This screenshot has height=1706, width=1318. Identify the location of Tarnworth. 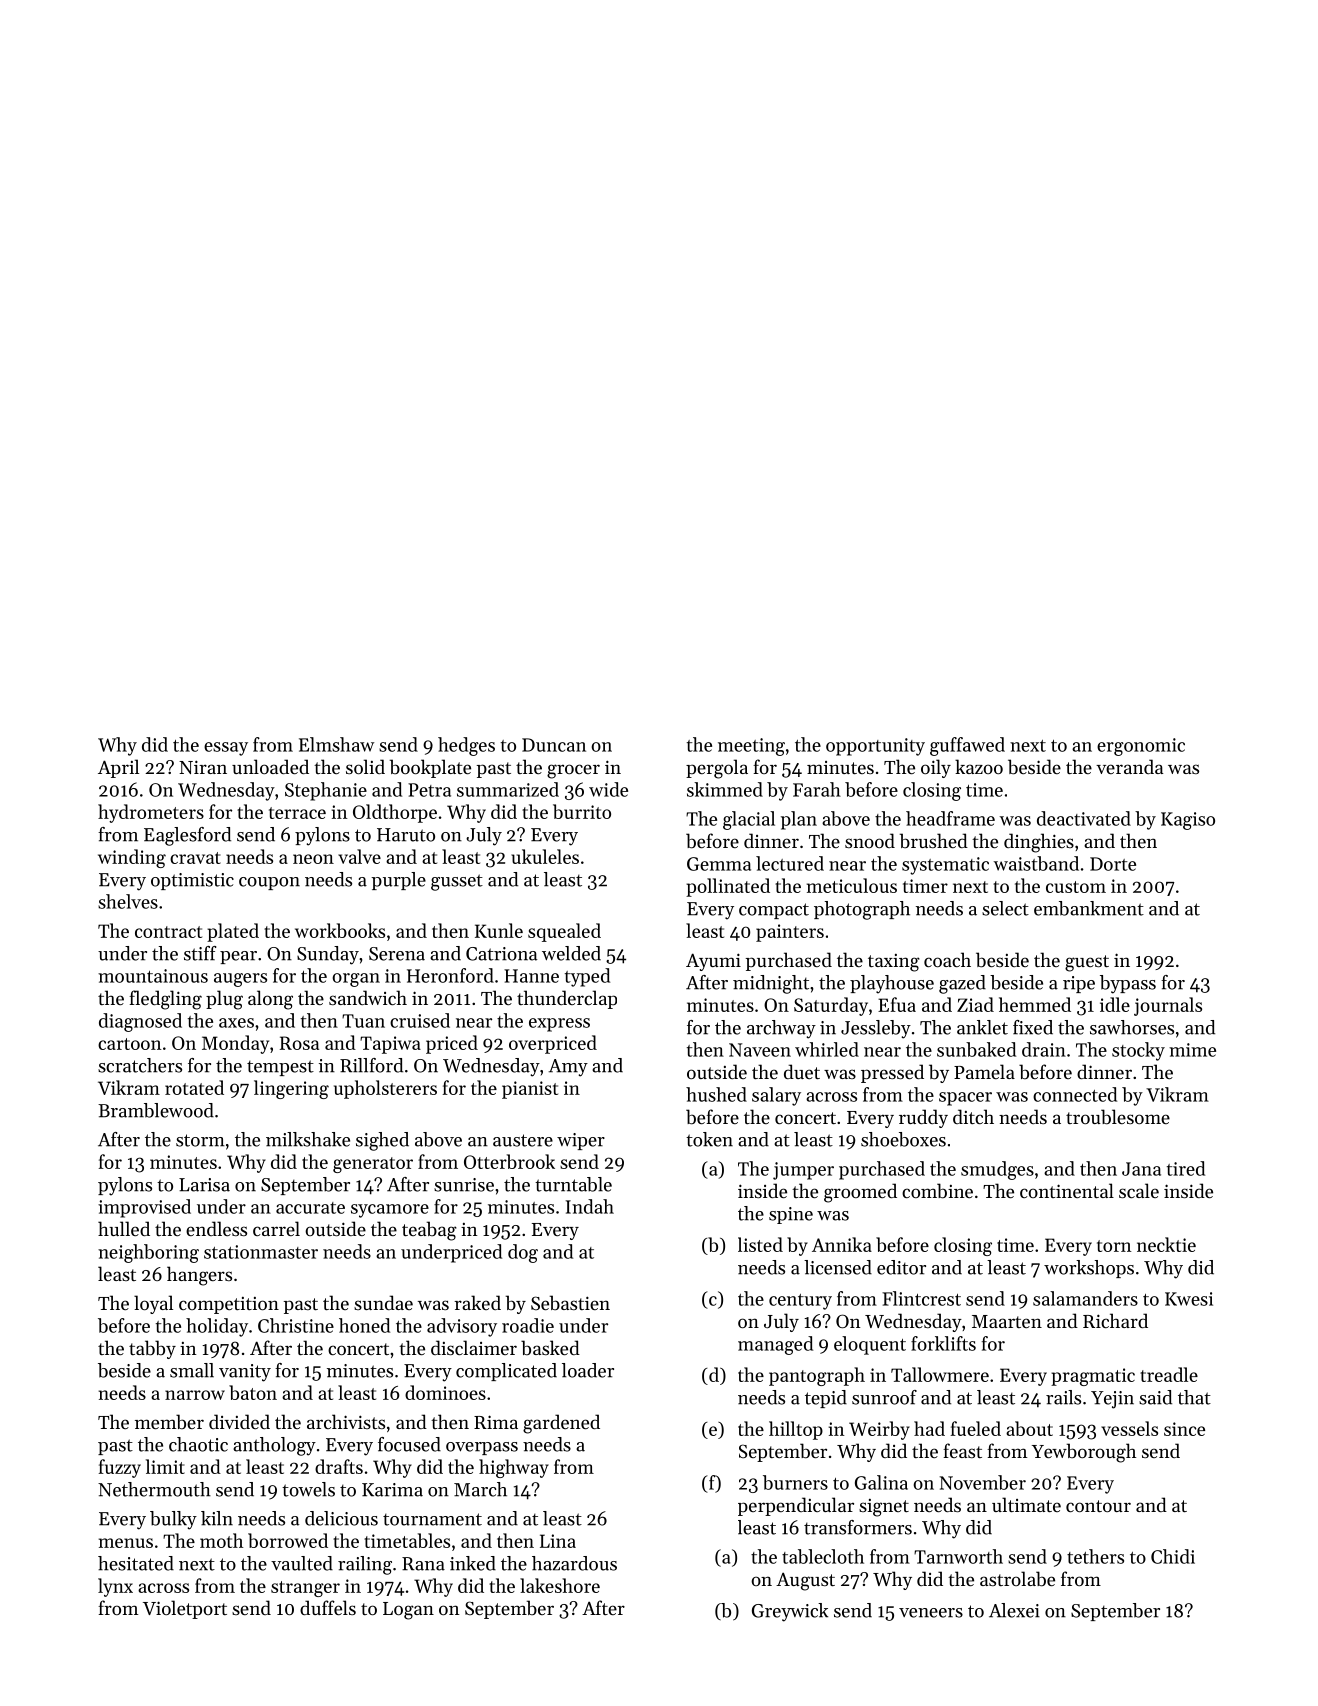
(958, 1556).
